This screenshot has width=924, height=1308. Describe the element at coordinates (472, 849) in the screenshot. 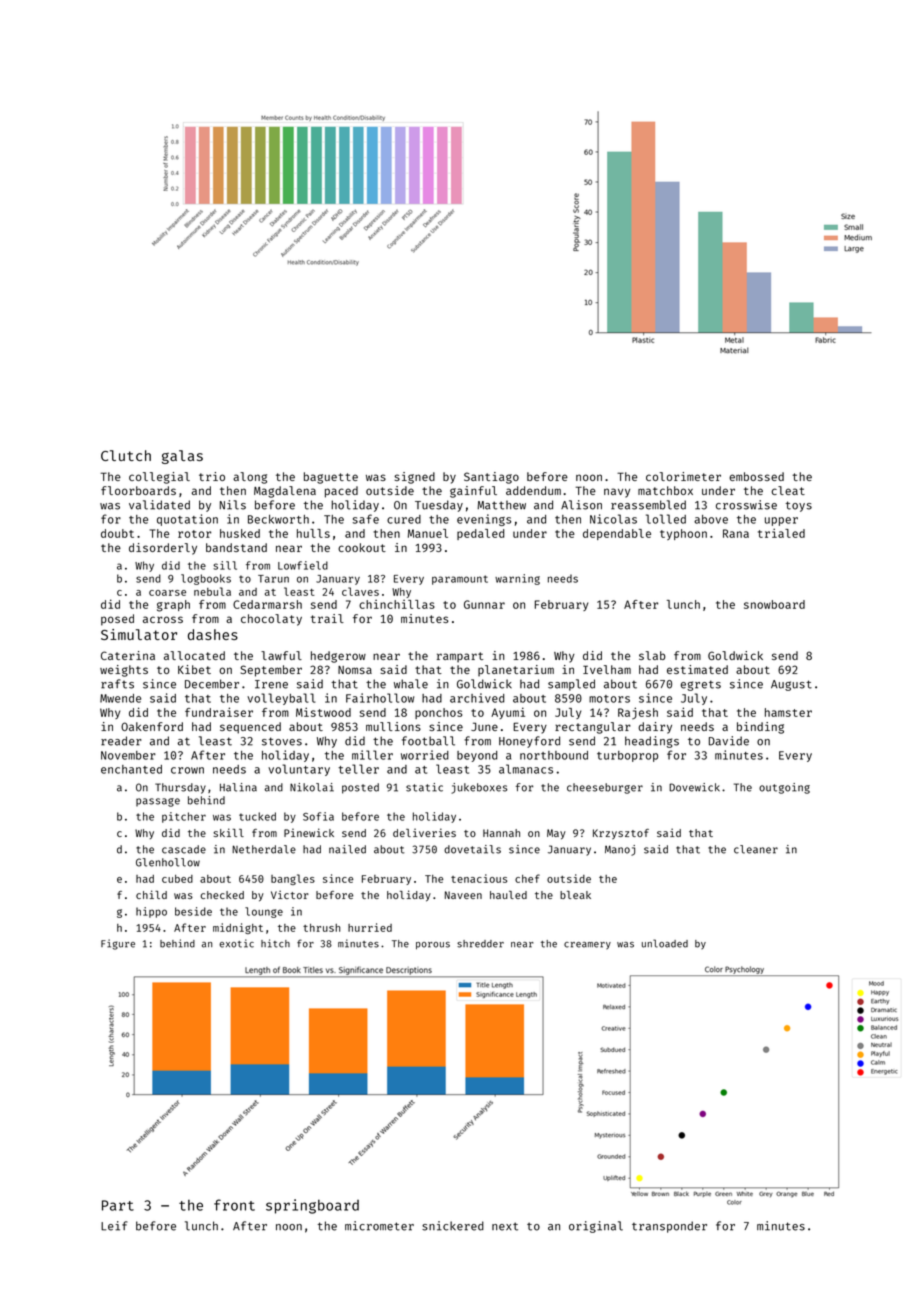

I see `dovetails` at that location.
